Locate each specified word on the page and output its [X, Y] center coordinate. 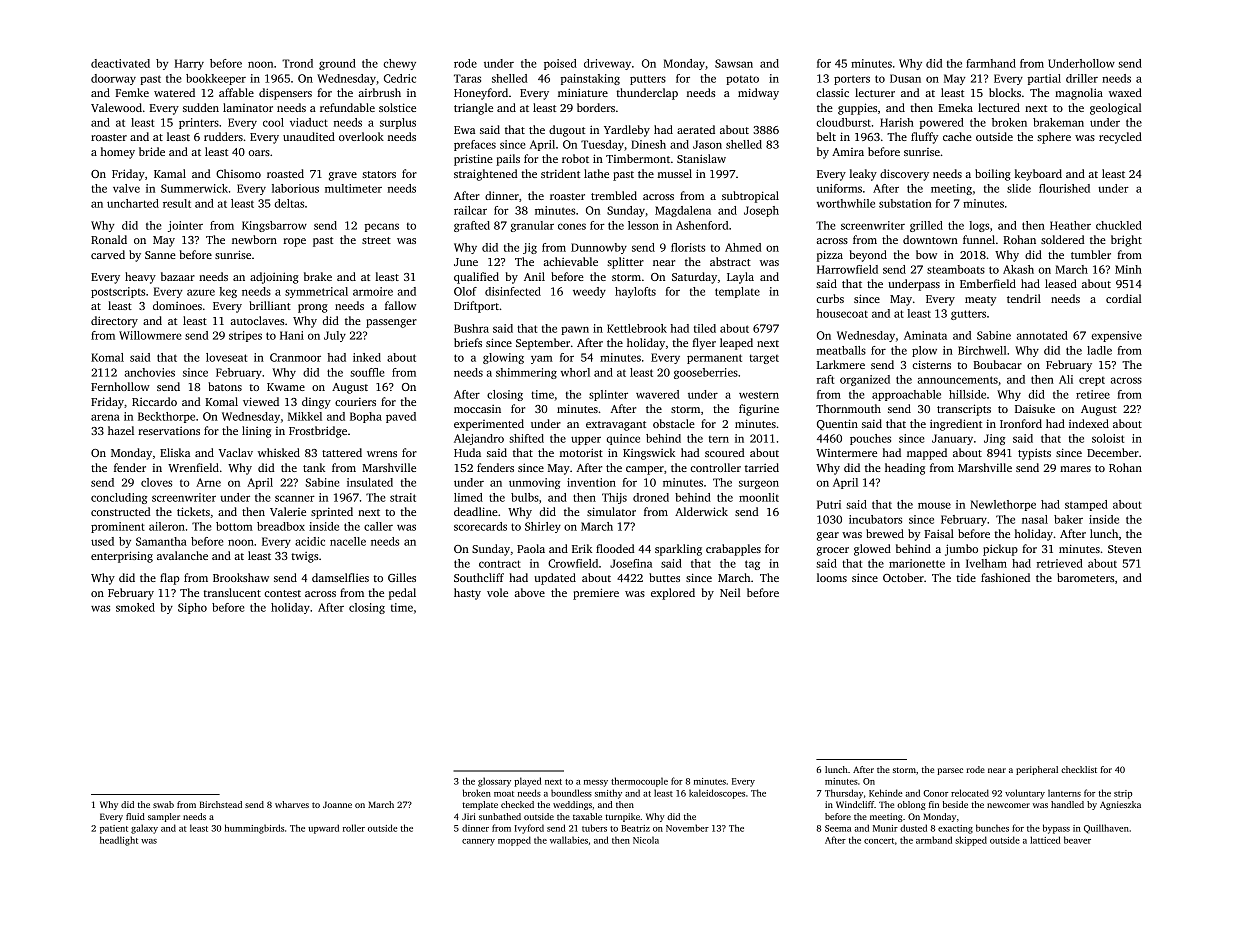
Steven [1125, 549]
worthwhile [846, 203]
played [527, 782]
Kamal [170, 173]
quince [623, 439]
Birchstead [221, 804]
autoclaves [257, 320]
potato [742, 80]
